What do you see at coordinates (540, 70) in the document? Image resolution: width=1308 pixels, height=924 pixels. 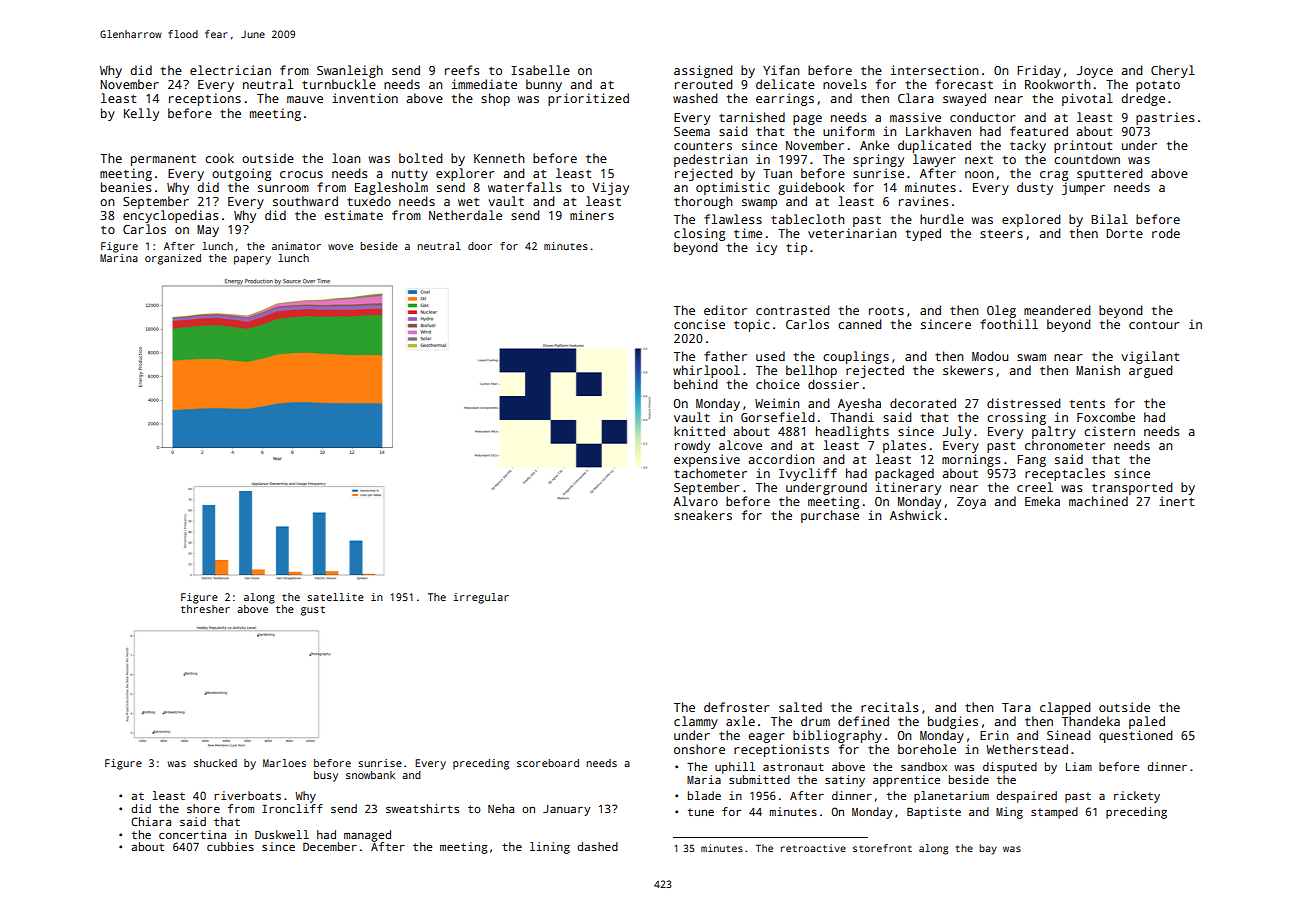 I see `Isabelle` at bounding box center [540, 70].
